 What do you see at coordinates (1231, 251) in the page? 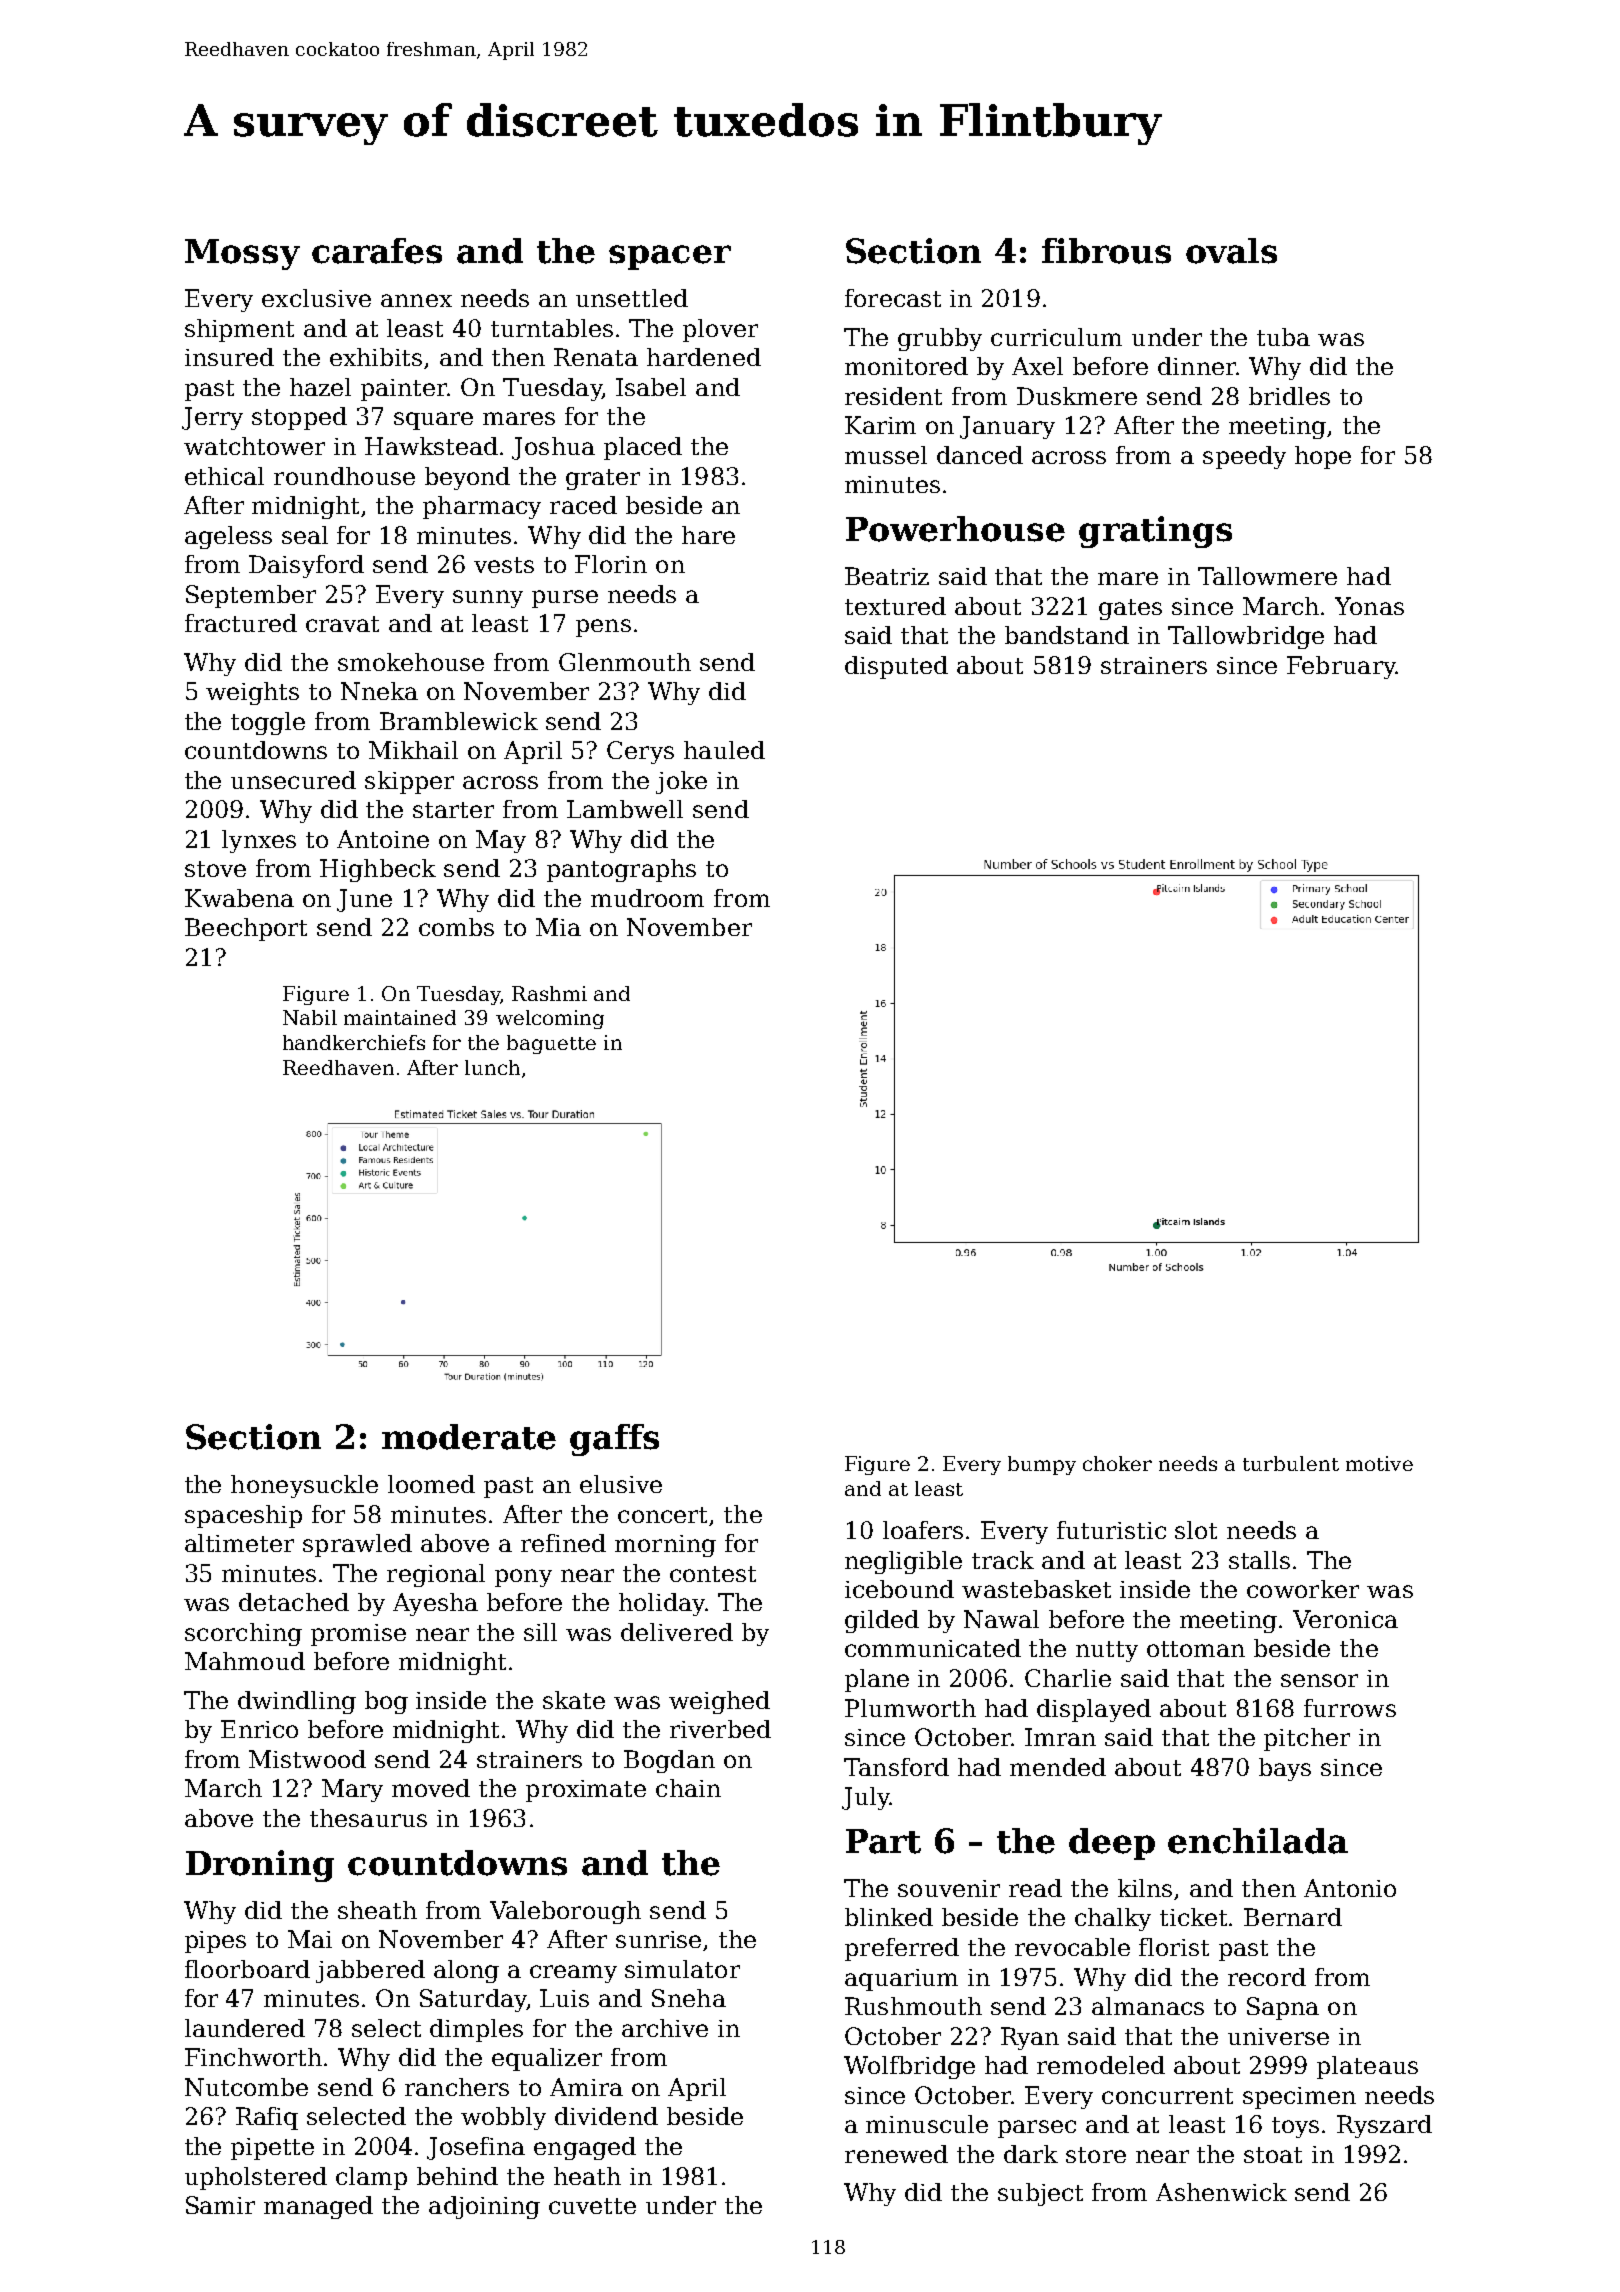
I see `ovals` at bounding box center [1231, 251].
